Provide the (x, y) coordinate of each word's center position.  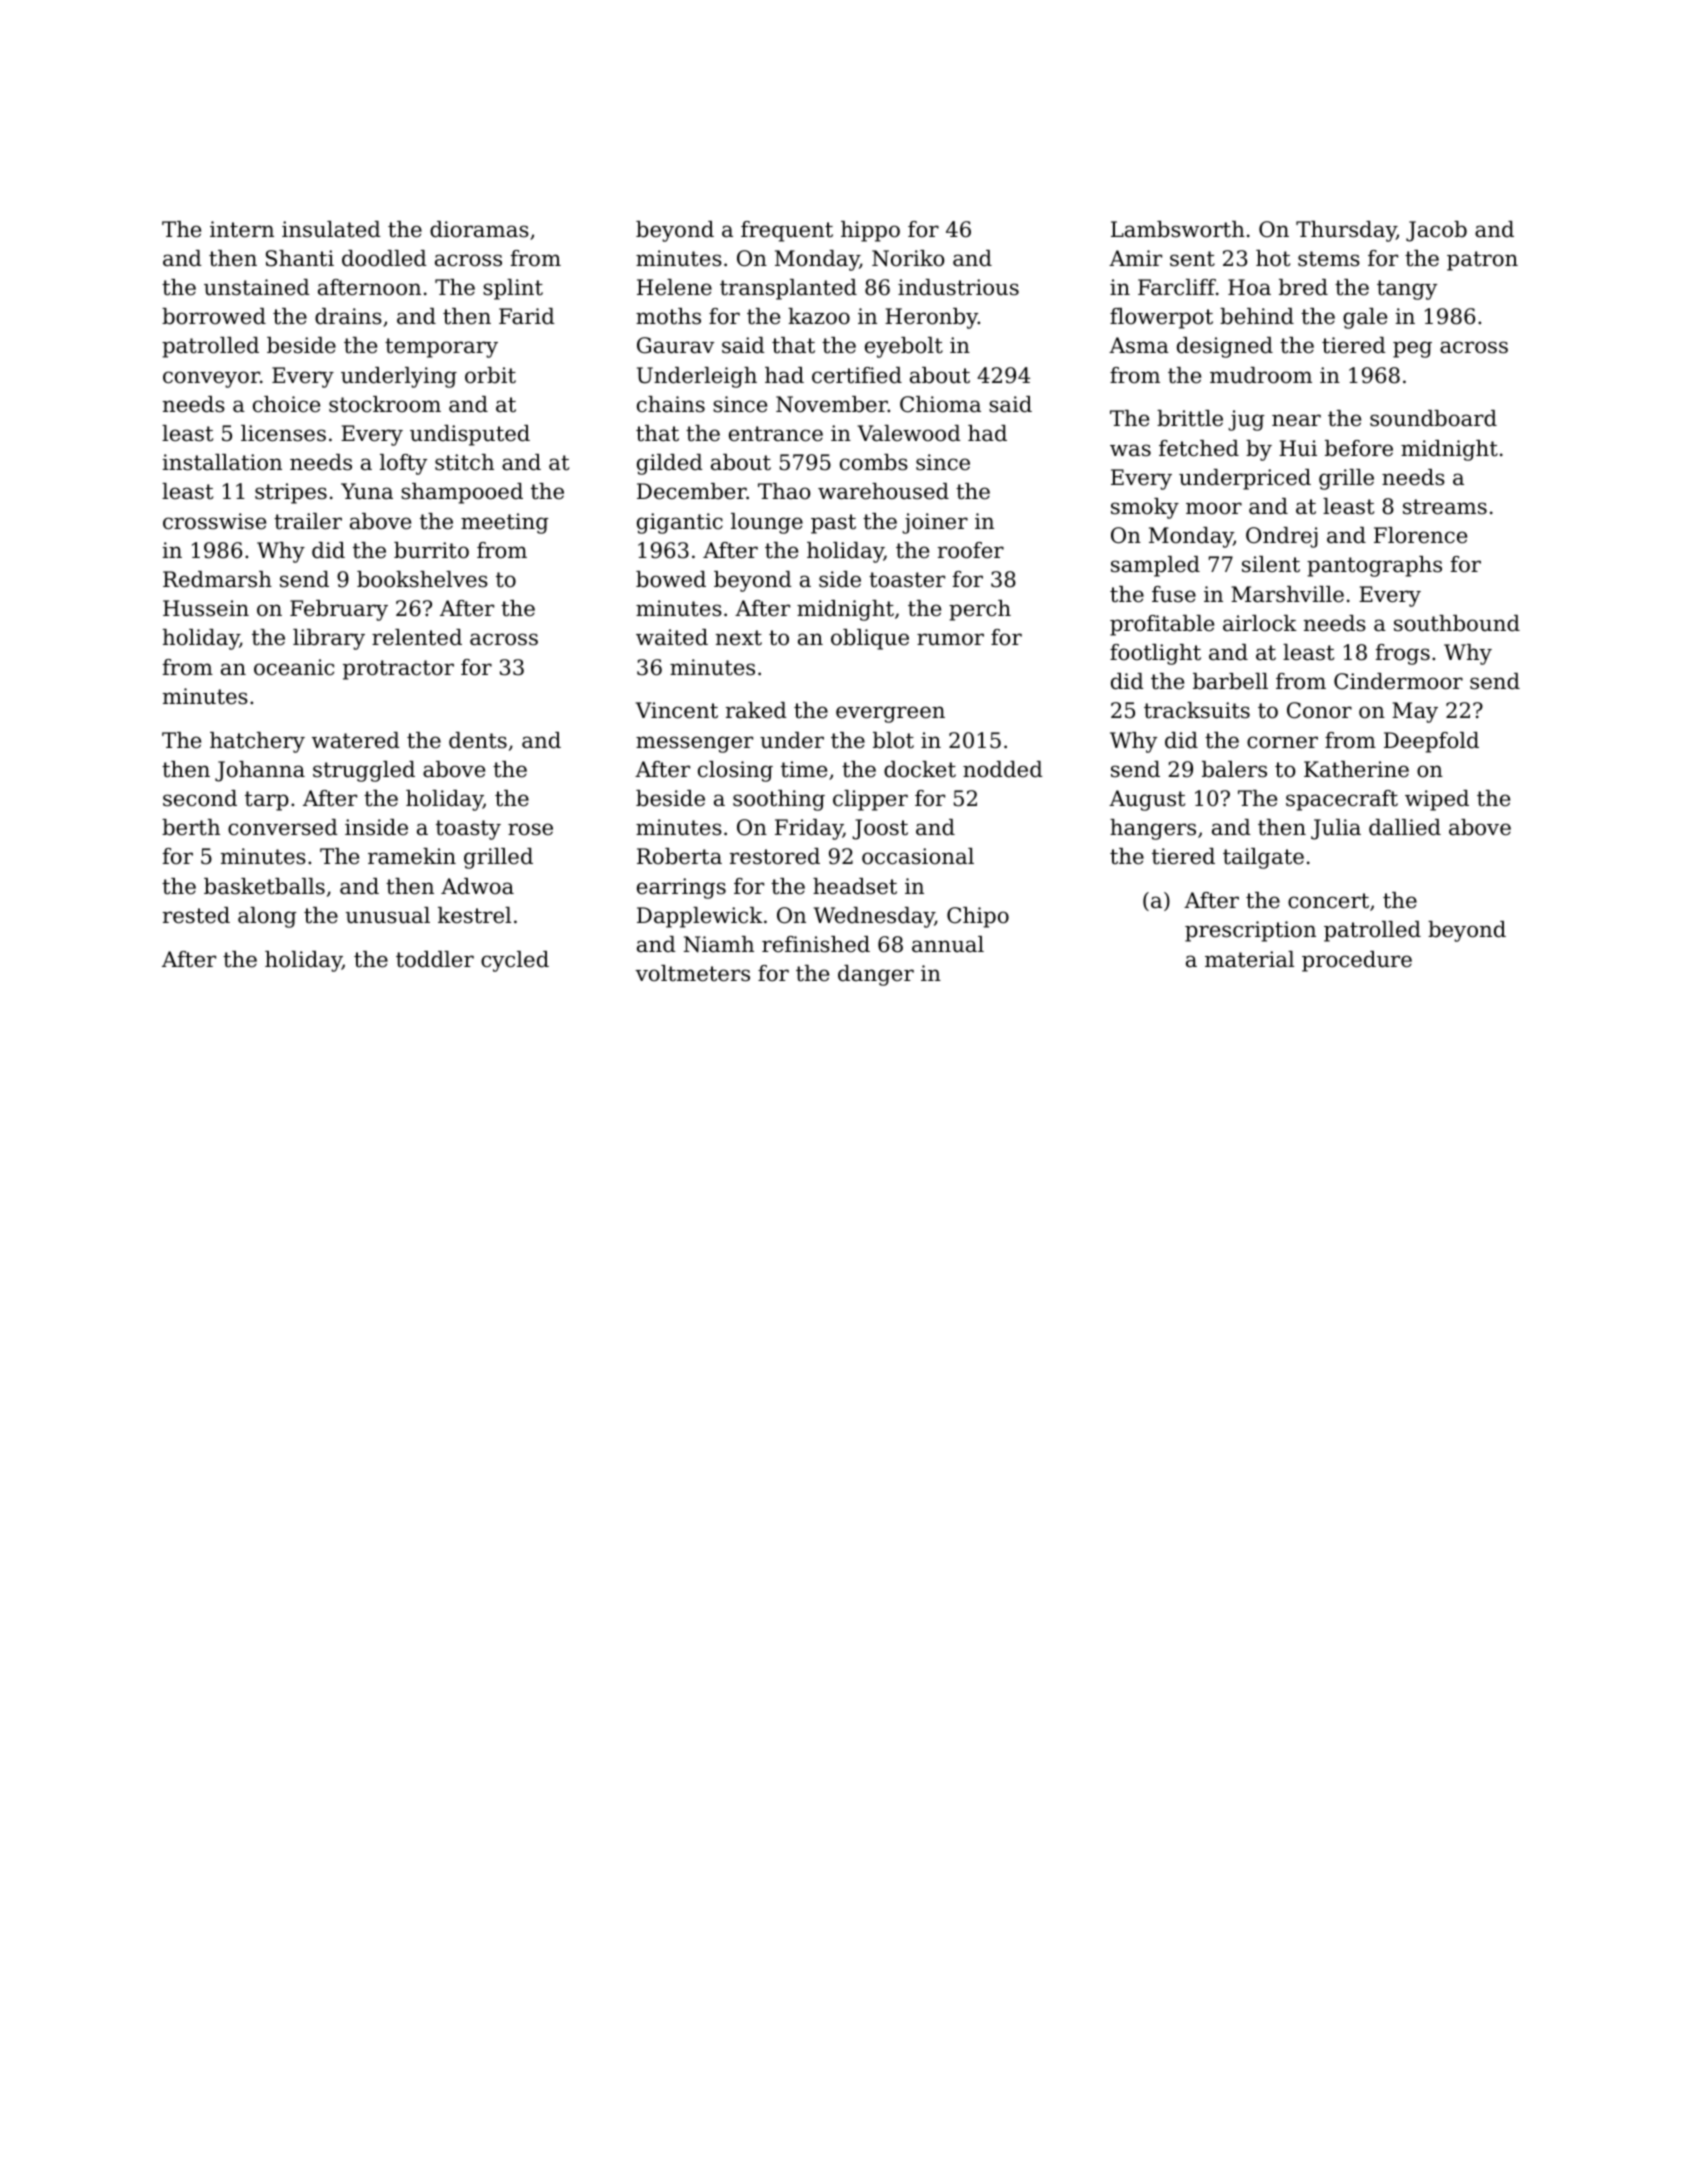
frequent (787, 231)
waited (672, 637)
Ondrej (1282, 537)
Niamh (719, 944)
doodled (384, 258)
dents (478, 740)
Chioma (940, 404)
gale (1365, 318)
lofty (403, 464)
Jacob (1436, 231)
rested (196, 915)
